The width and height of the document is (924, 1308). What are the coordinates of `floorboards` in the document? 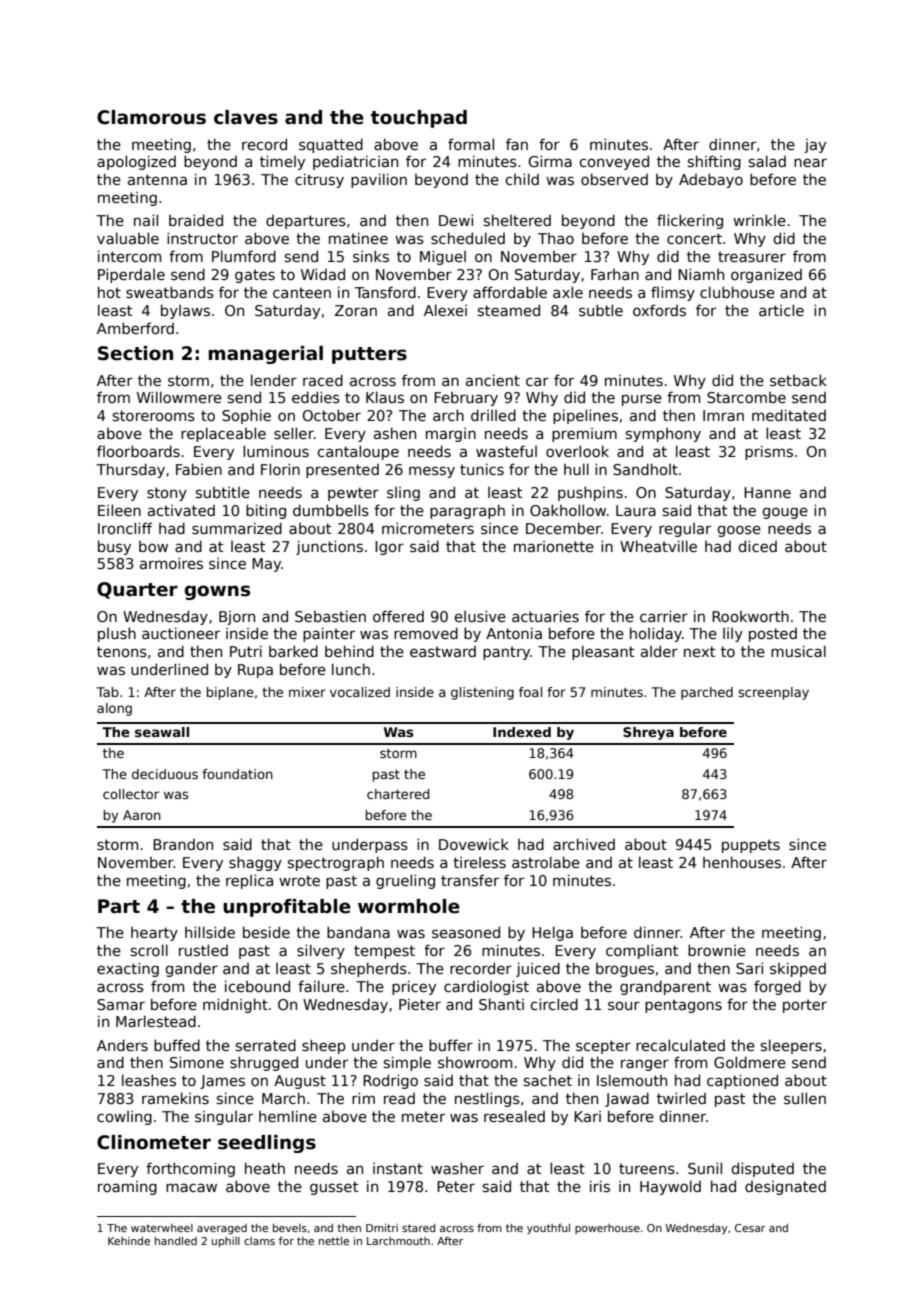 It's located at (138, 451).
